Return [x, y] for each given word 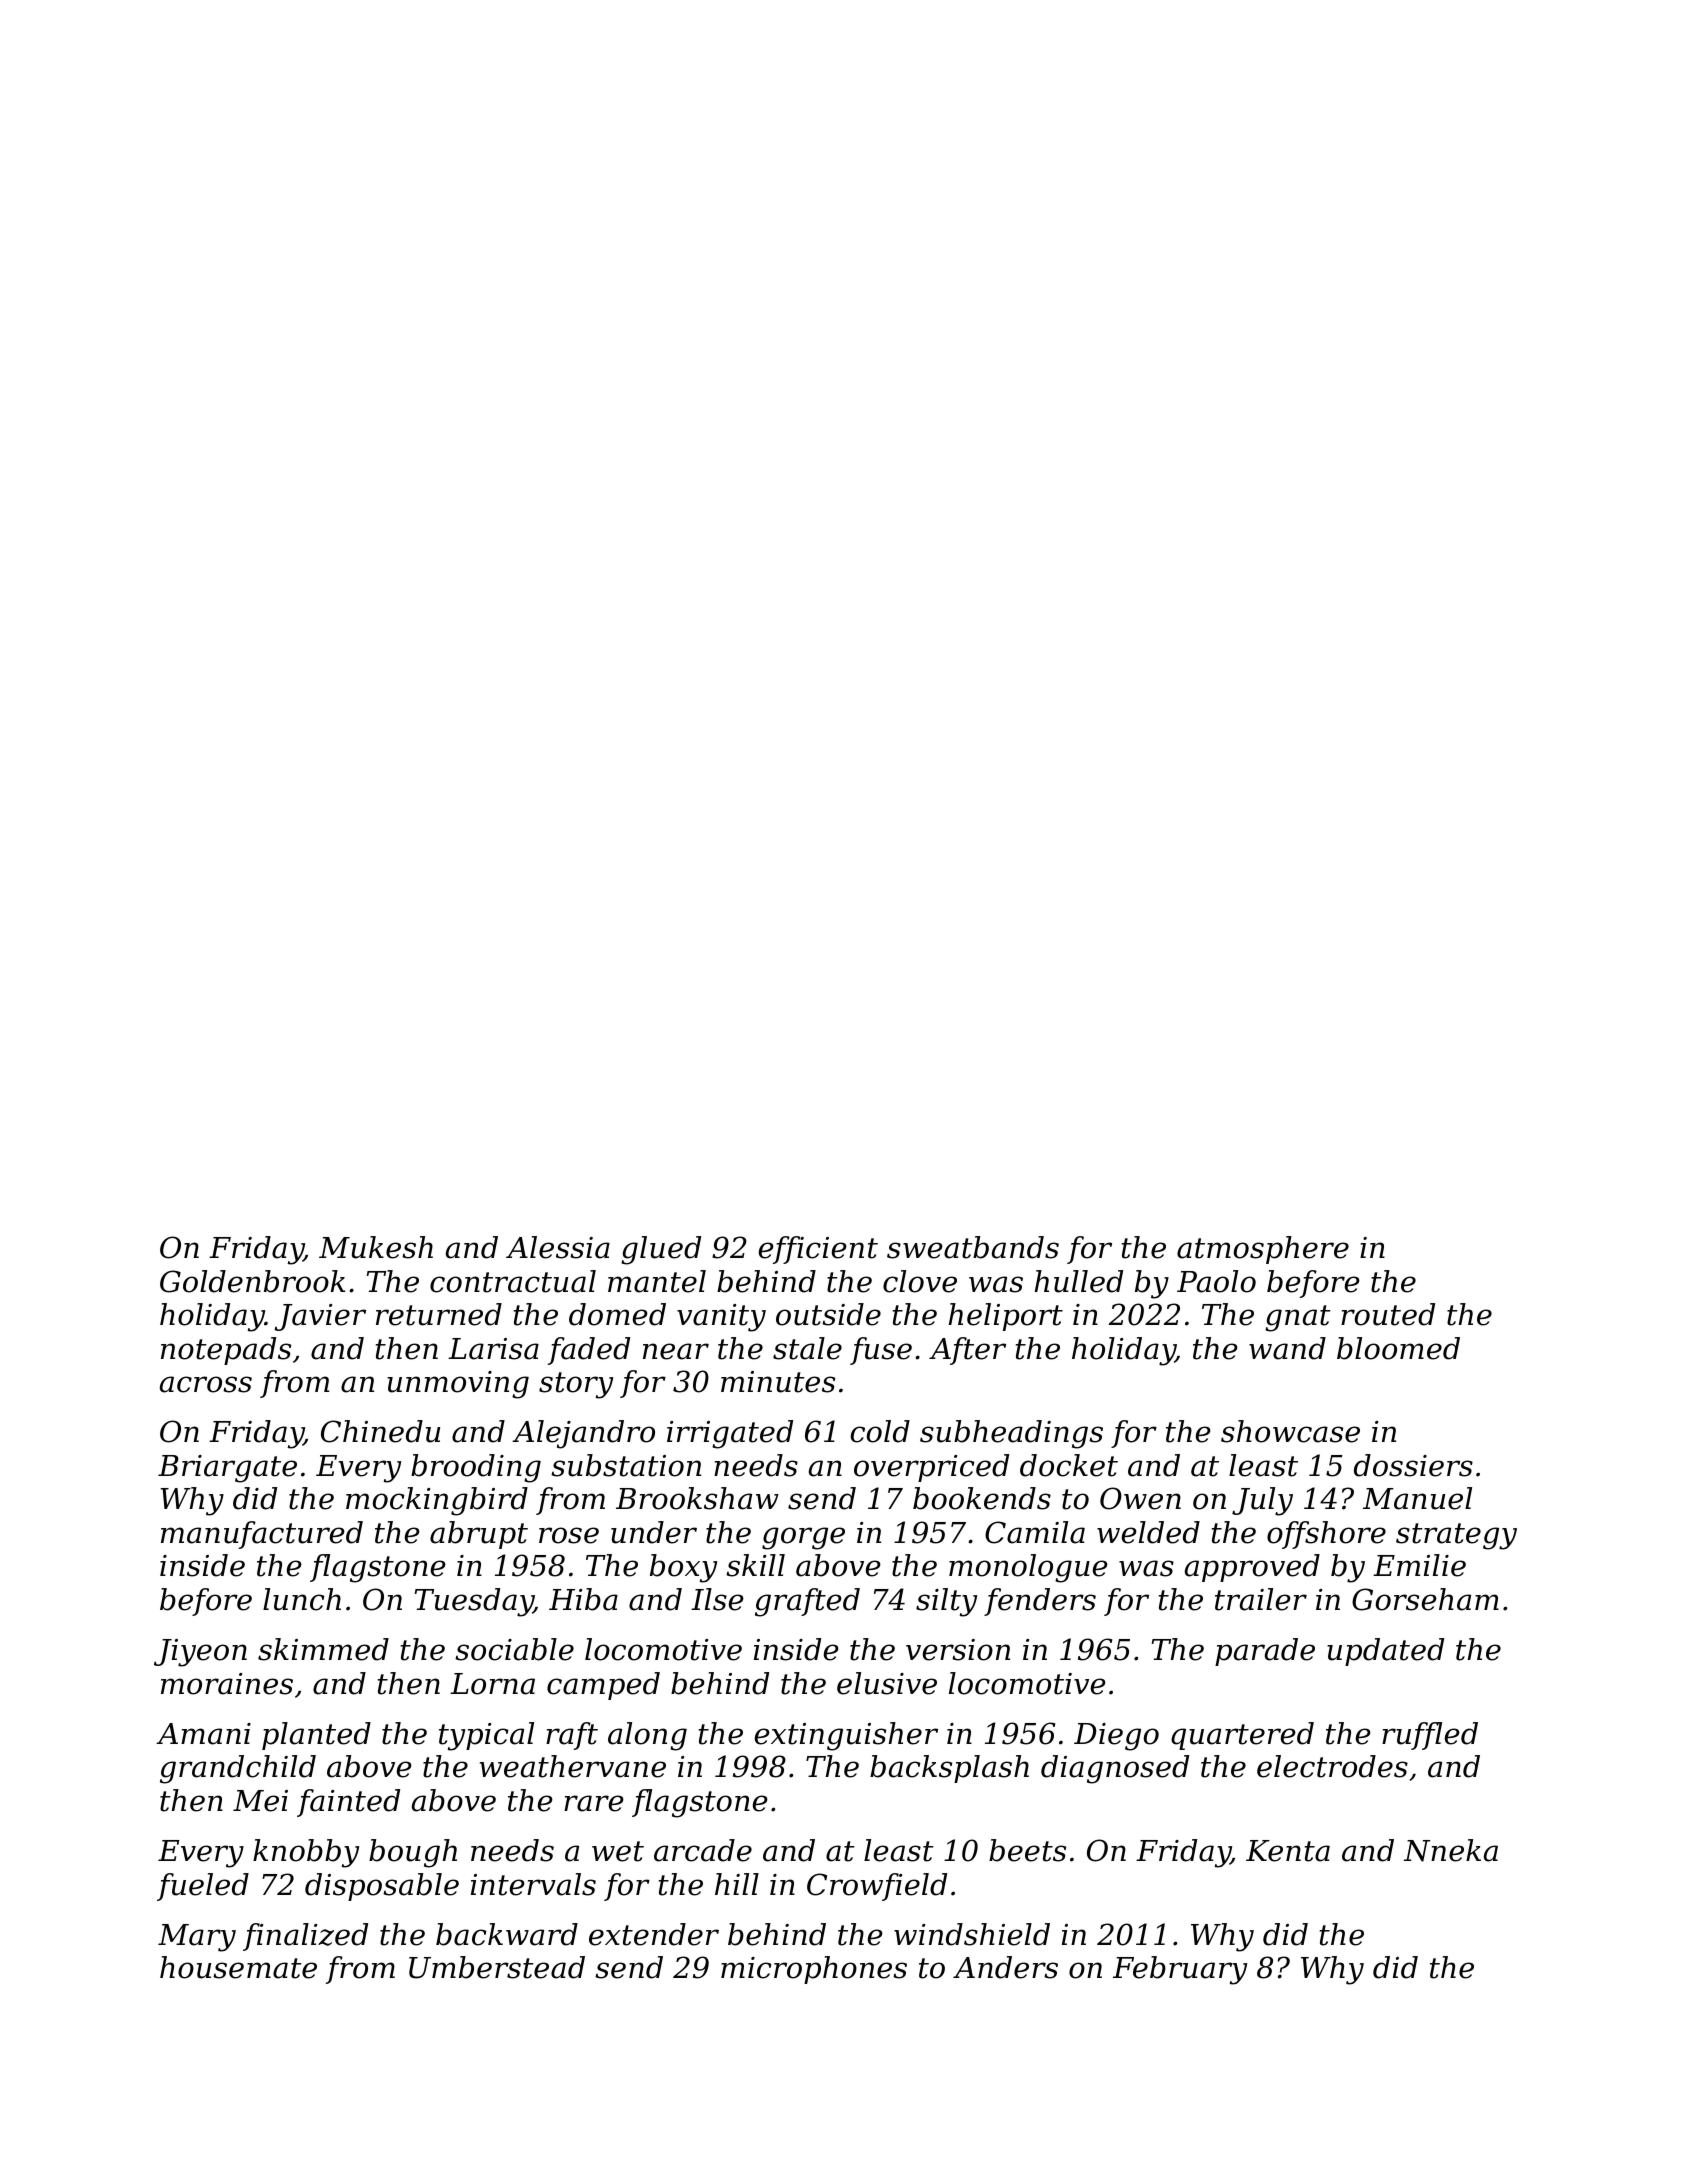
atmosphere [1263, 1250]
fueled [203, 1887]
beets [1027, 1850]
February [1180, 1970]
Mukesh [376, 1247]
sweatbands [973, 1247]
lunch [302, 1599]
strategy [1456, 1536]
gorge [803, 1538]
